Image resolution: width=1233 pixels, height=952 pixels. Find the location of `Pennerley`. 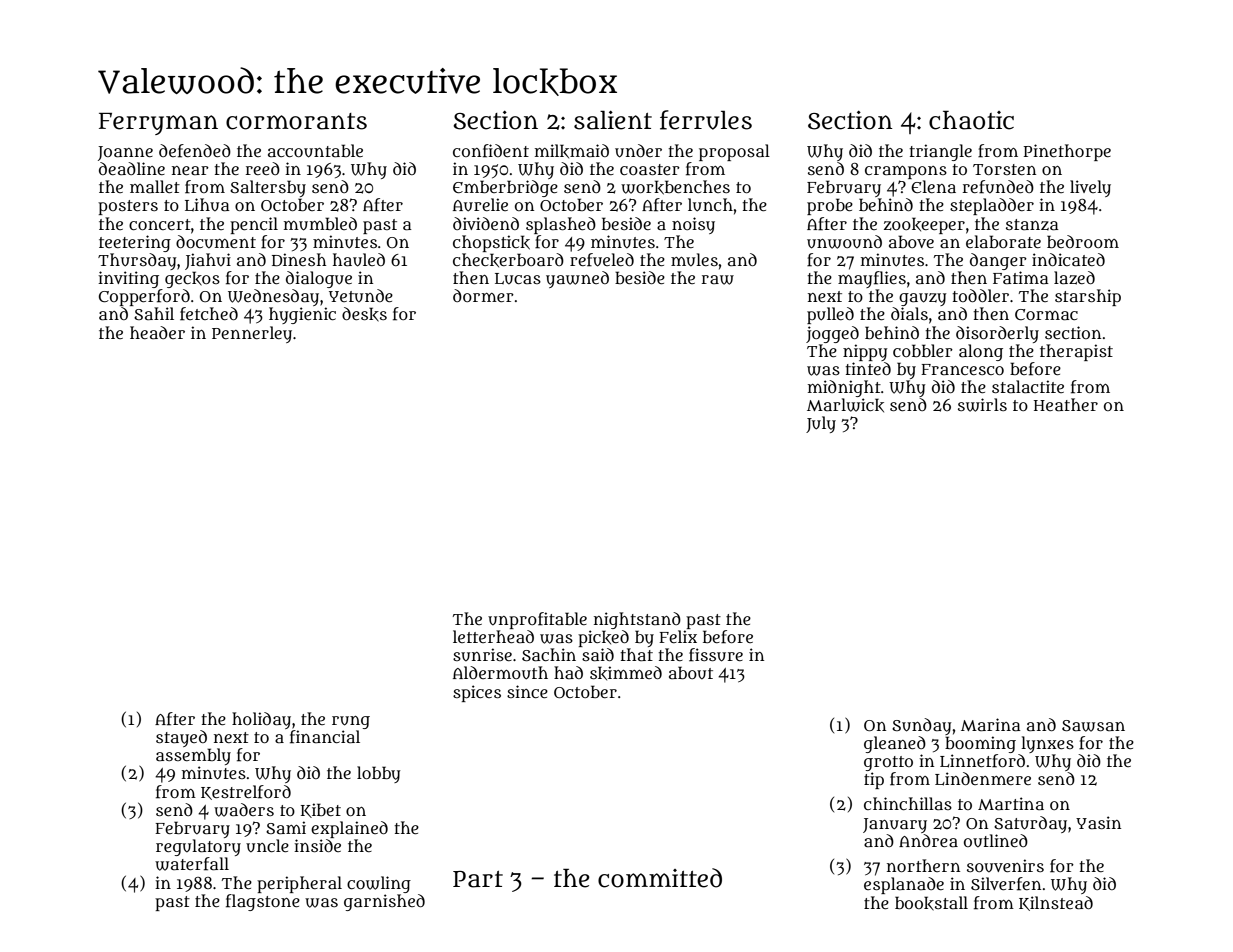

Pennerley is located at coordinates (252, 334).
